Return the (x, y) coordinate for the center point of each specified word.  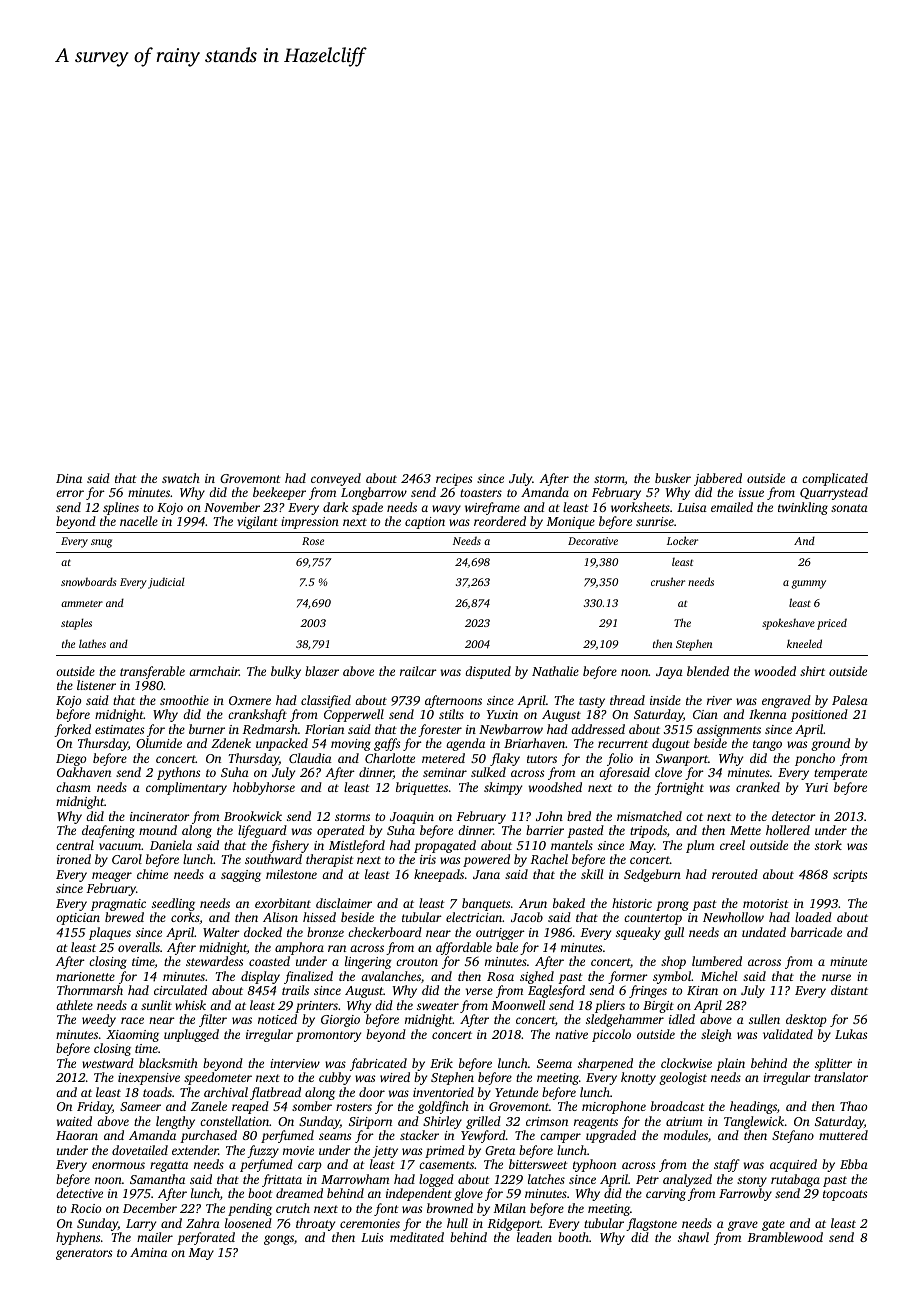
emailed (732, 507)
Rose (313, 541)
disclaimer (344, 903)
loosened (248, 1223)
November (232, 507)
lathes (92, 643)
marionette (85, 976)
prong (672, 906)
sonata (849, 508)
